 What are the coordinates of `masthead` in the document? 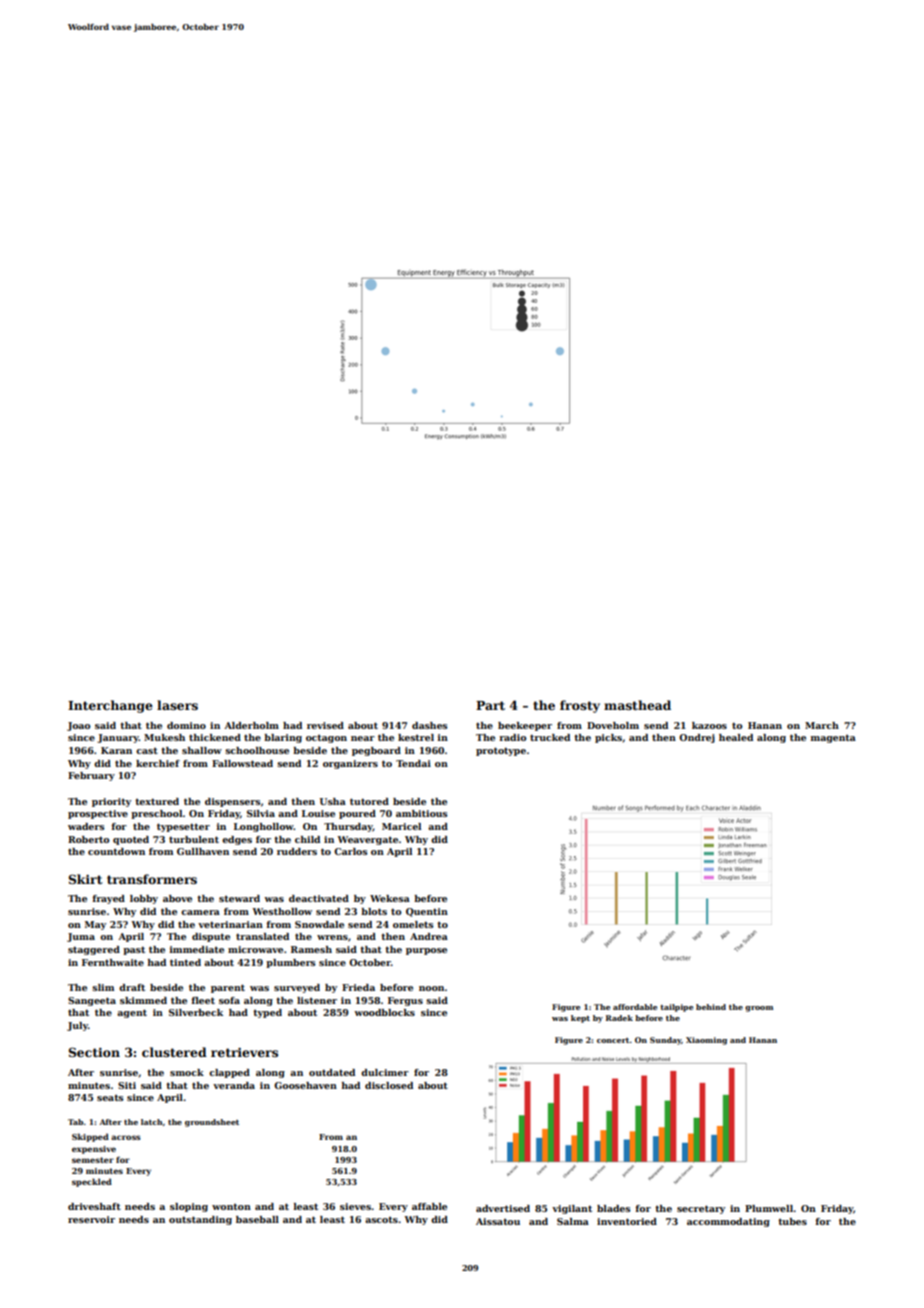 It's located at (637, 705).
